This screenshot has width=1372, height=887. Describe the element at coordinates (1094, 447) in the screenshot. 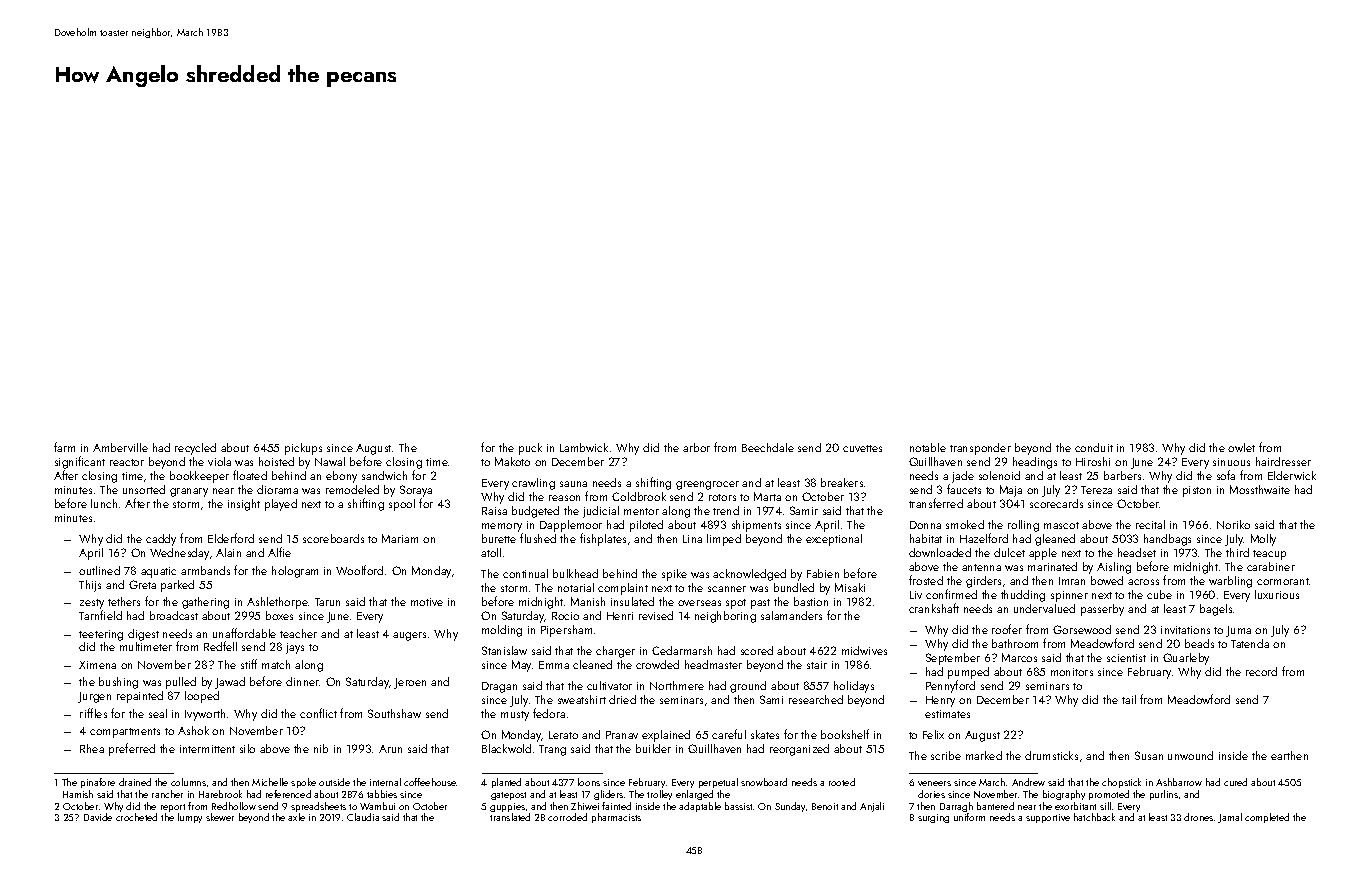

I see `conduit` at that location.
